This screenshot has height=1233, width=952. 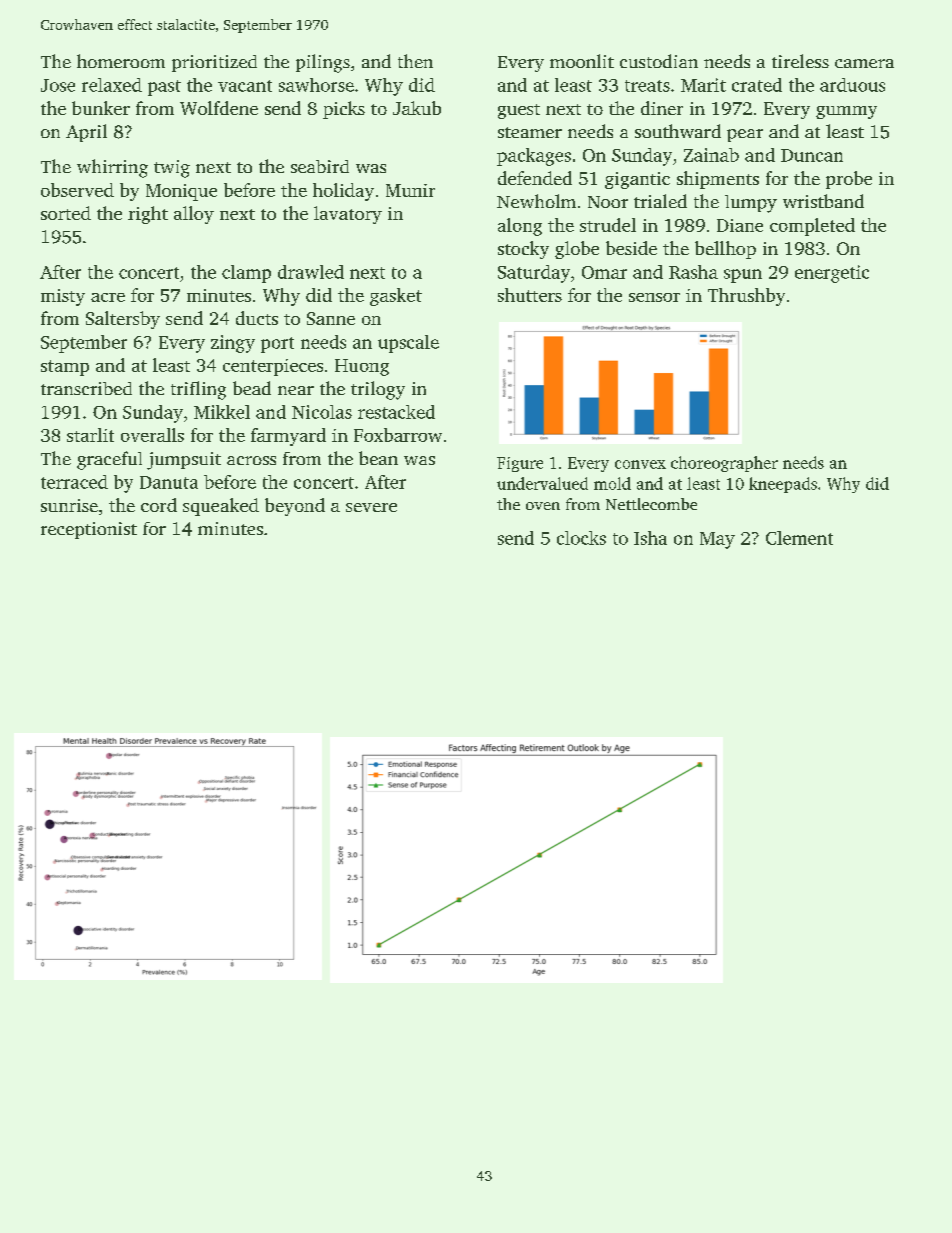 What do you see at coordinates (322, 412) in the screenshot?
I see `Nicolas` at bounding box center [322, 412].
